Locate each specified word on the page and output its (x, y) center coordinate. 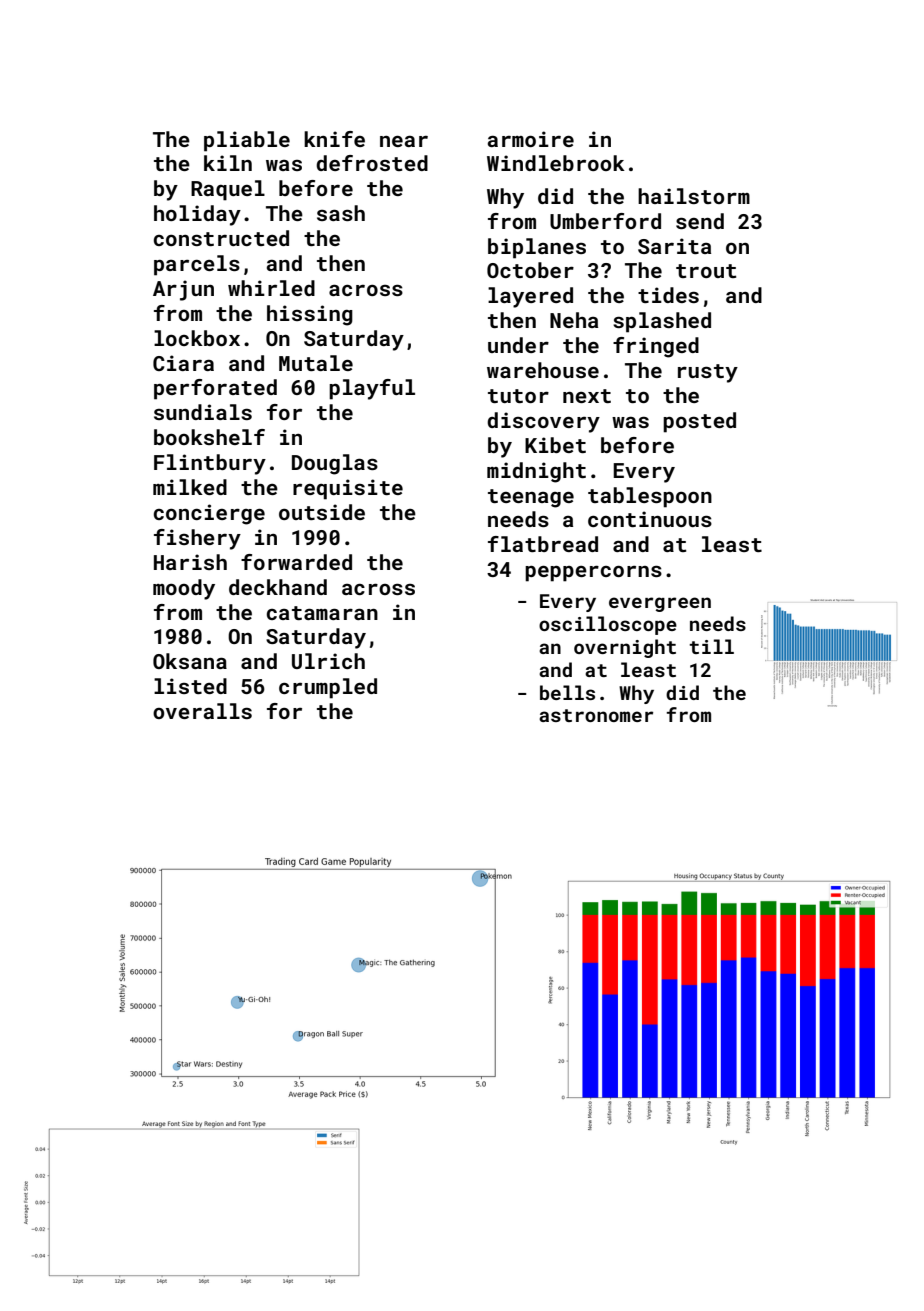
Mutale (316, 363)
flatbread (543, 544)
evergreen (660, 604)
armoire (531, 139)
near (404, 141)
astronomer (596, 715)
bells (567, 692)
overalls (202, 711)
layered (530, 297)
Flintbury (210, 464)
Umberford (605, 221)
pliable (247, 141)
